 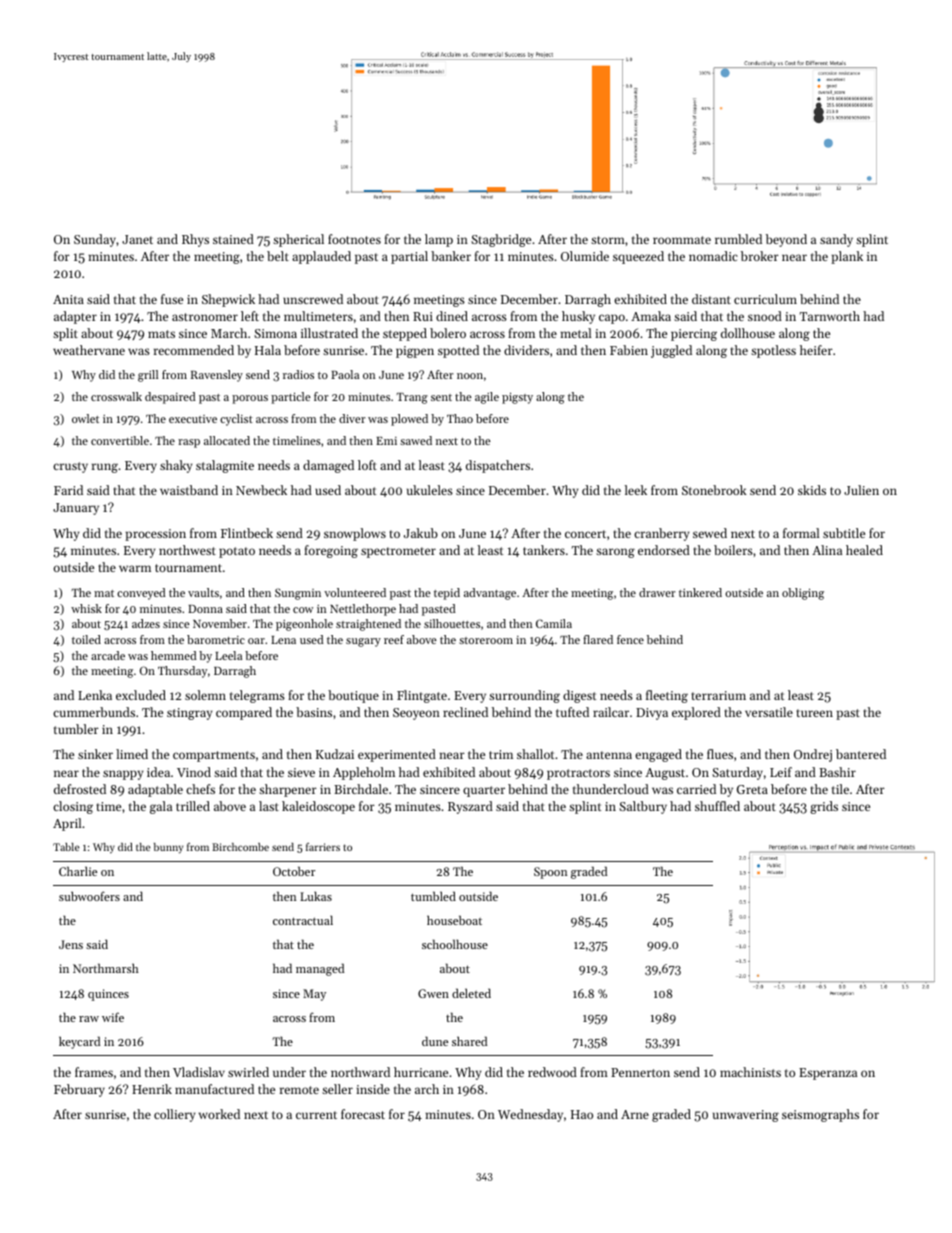 What do you see at coordinates (585, 256) in the image?
I see `Olumide` at bounding box center [585, 256].
